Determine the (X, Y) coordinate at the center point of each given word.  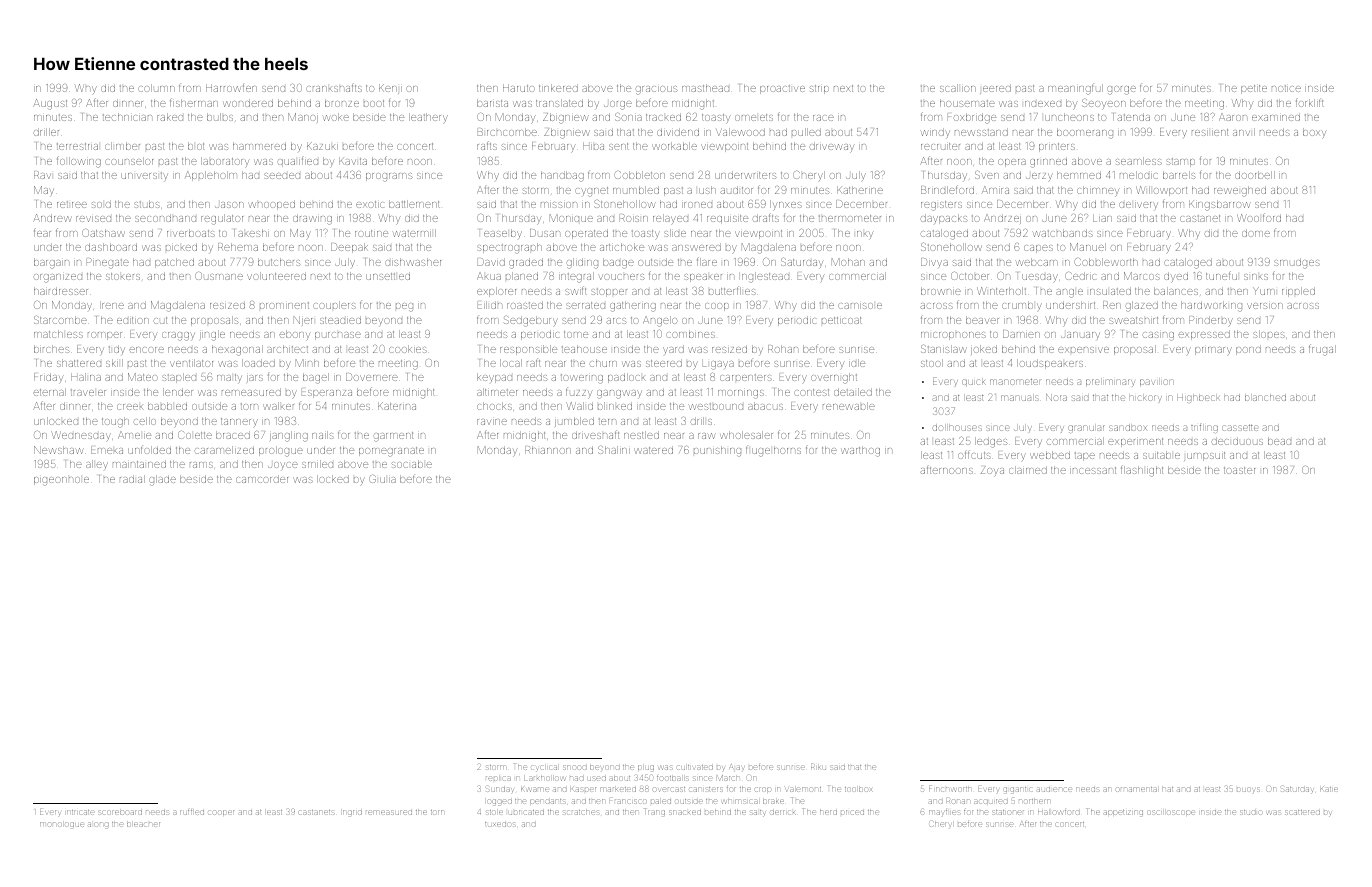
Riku (818, 766)
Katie (1329, 789)
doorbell (1255, 175)
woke (336, 117)
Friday (49, 378)
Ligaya (718, 365)
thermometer (850, 218)
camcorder (262, 479)
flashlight (1142, 471)
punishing (717, 451)
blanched (1265, 398)
